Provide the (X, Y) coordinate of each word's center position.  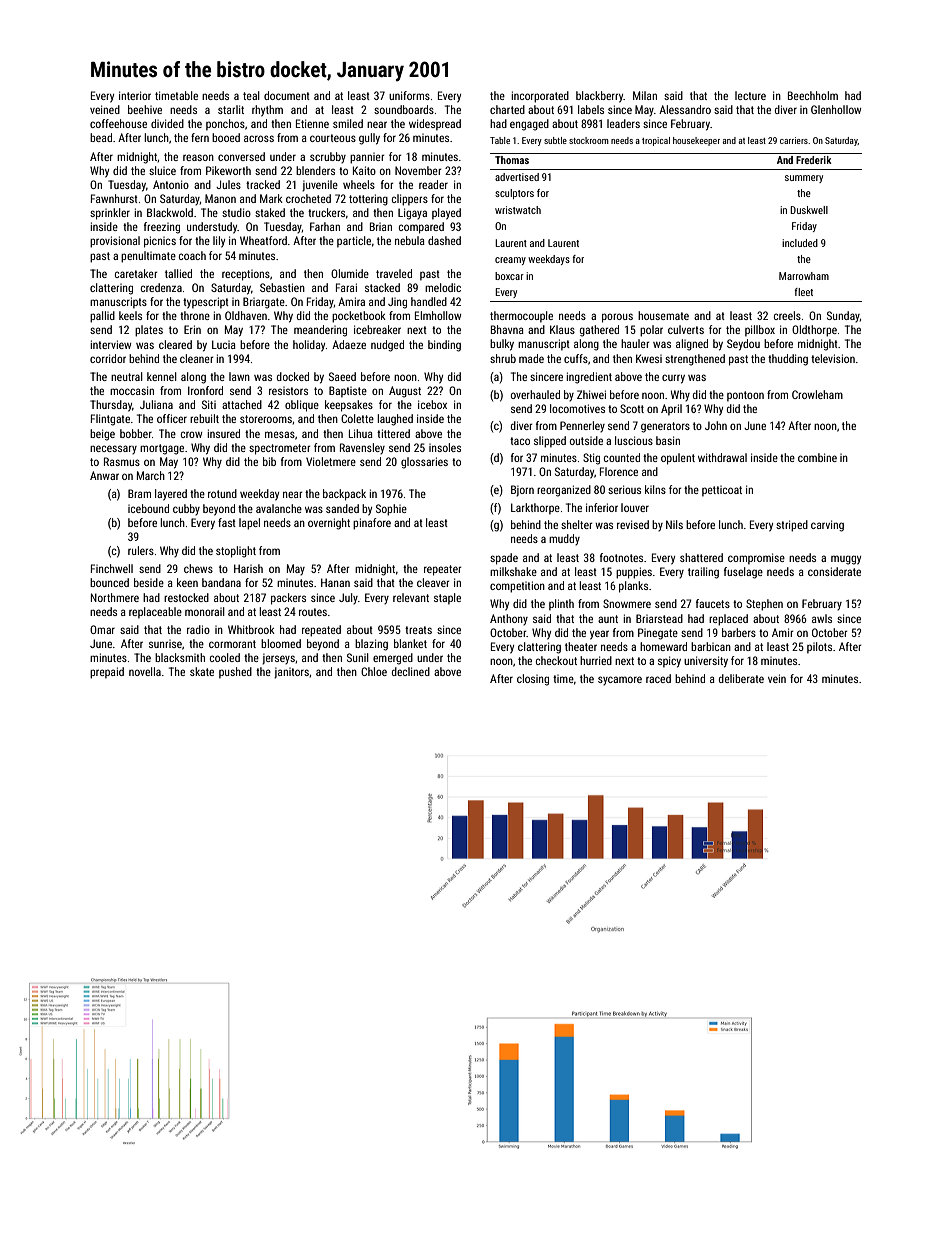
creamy (510, 261)
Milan (645, 95)
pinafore (372, 524)
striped (792, 526)
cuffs (576, 358)
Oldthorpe (814, 331)
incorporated (540, 97)
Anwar (104, 475)
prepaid (107, 673)
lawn (239, 376)
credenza (161, 287)
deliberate (741, 678)
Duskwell (809, 210)
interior (135, 95)
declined (411, 671)
